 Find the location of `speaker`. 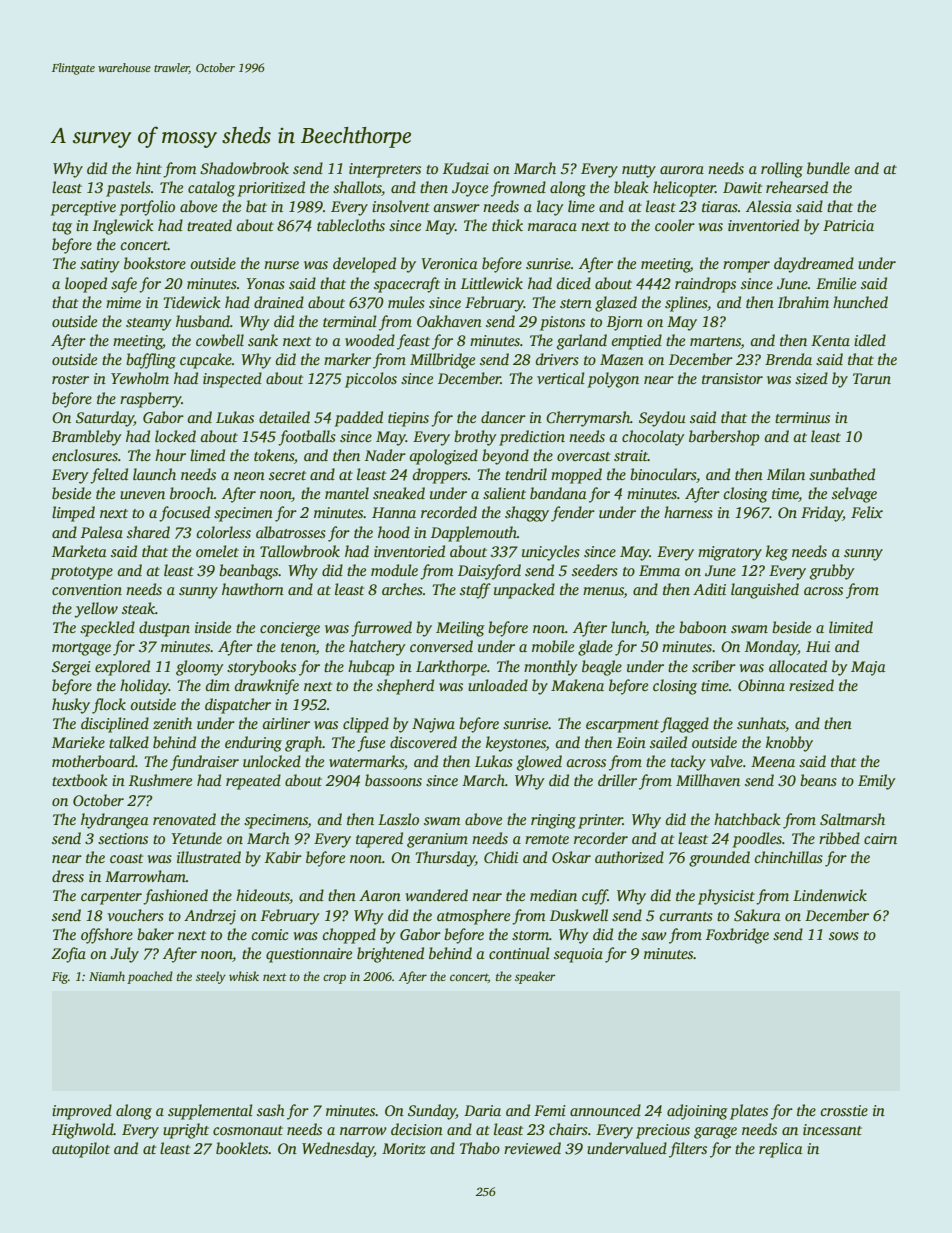

speaker is located at coordinates (535, 977).
